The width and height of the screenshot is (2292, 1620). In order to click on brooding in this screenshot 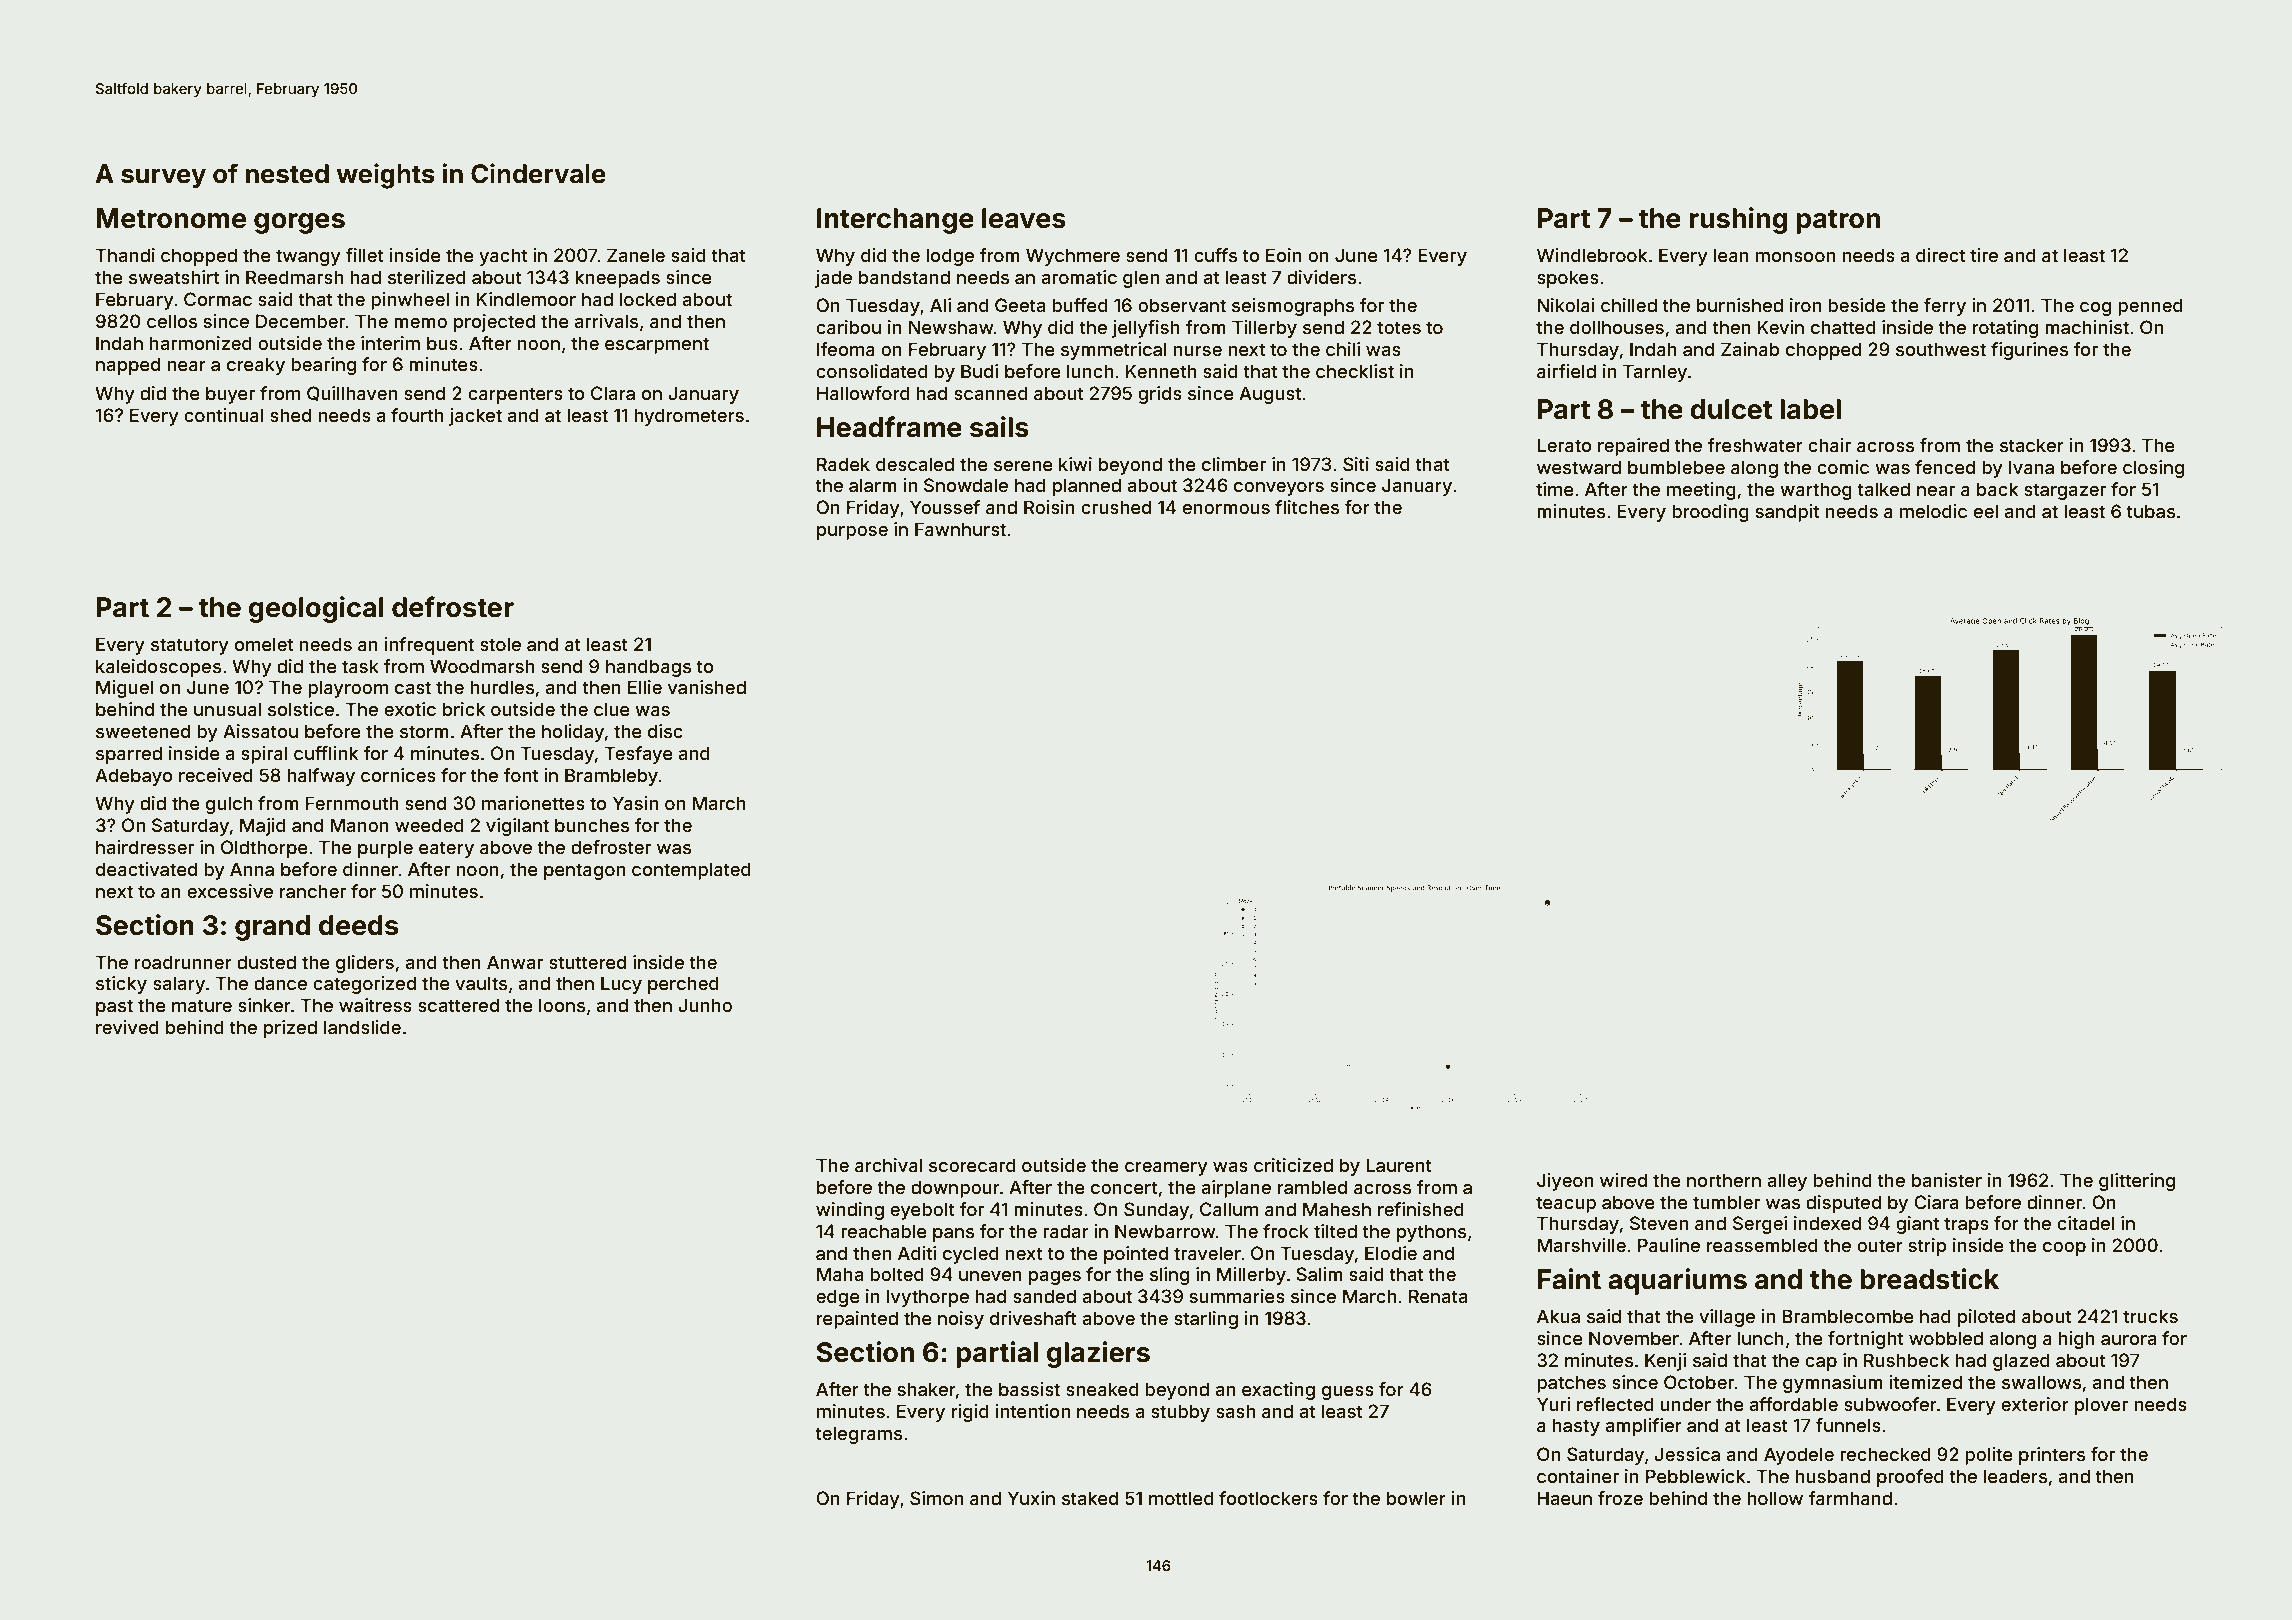, I will do `click(1710, 513)`.
